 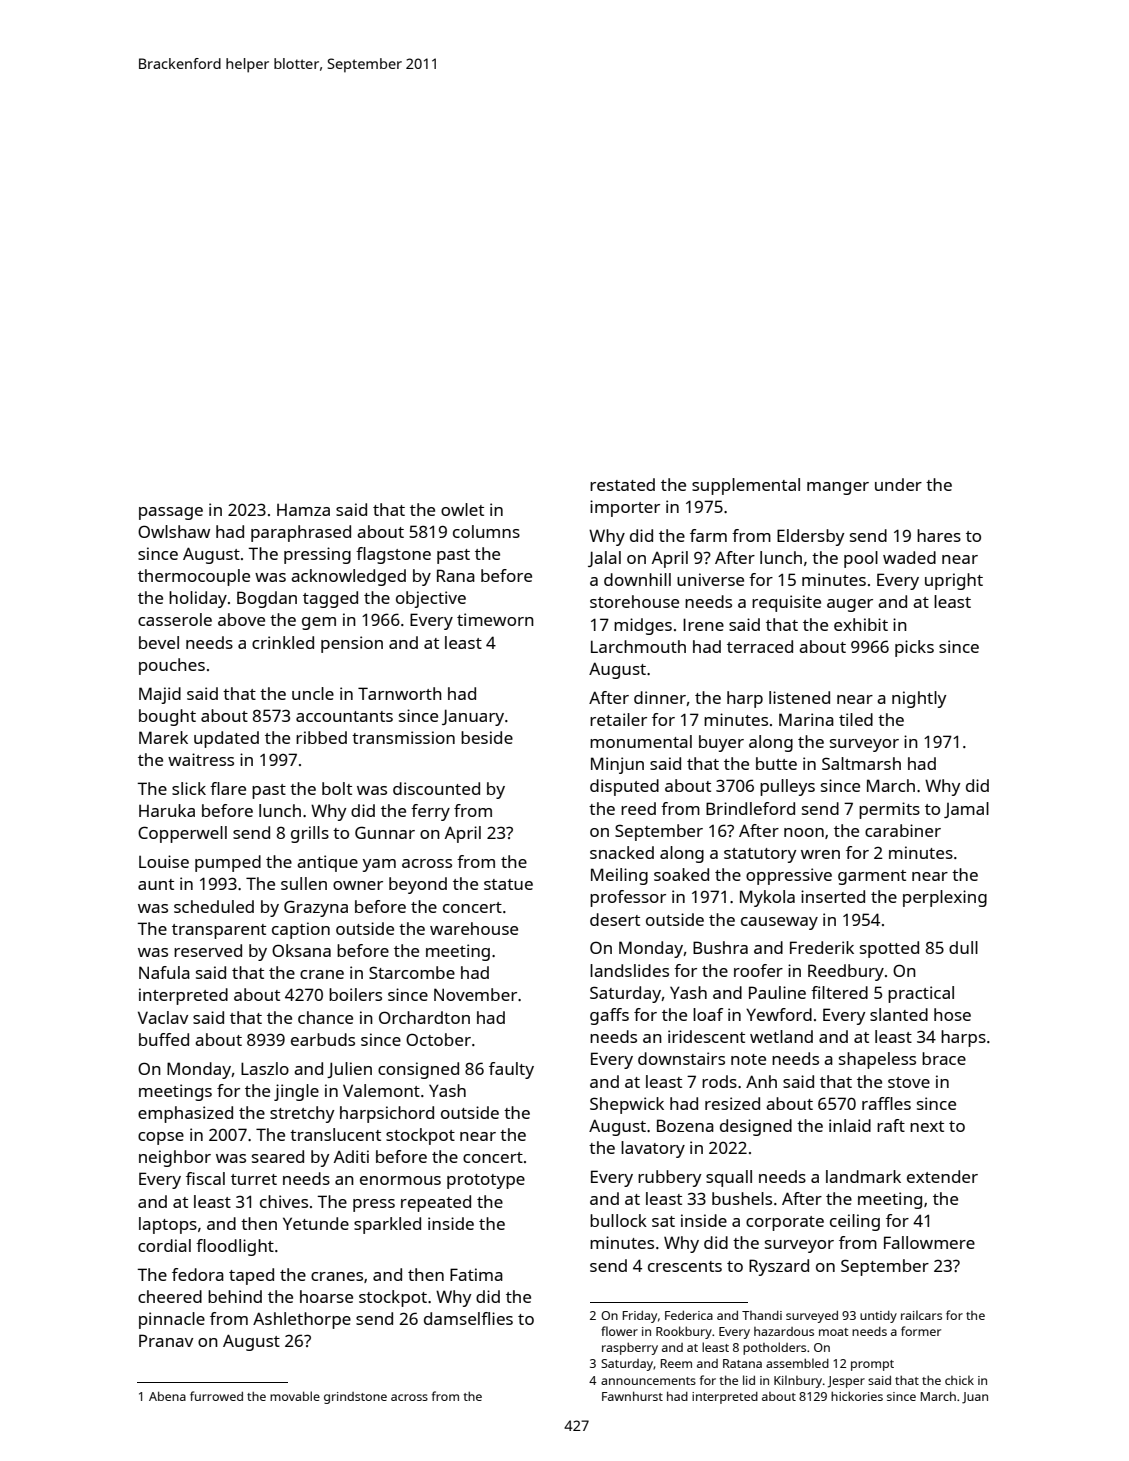 I want to click on ribbed, so click(x=321, y=737).
